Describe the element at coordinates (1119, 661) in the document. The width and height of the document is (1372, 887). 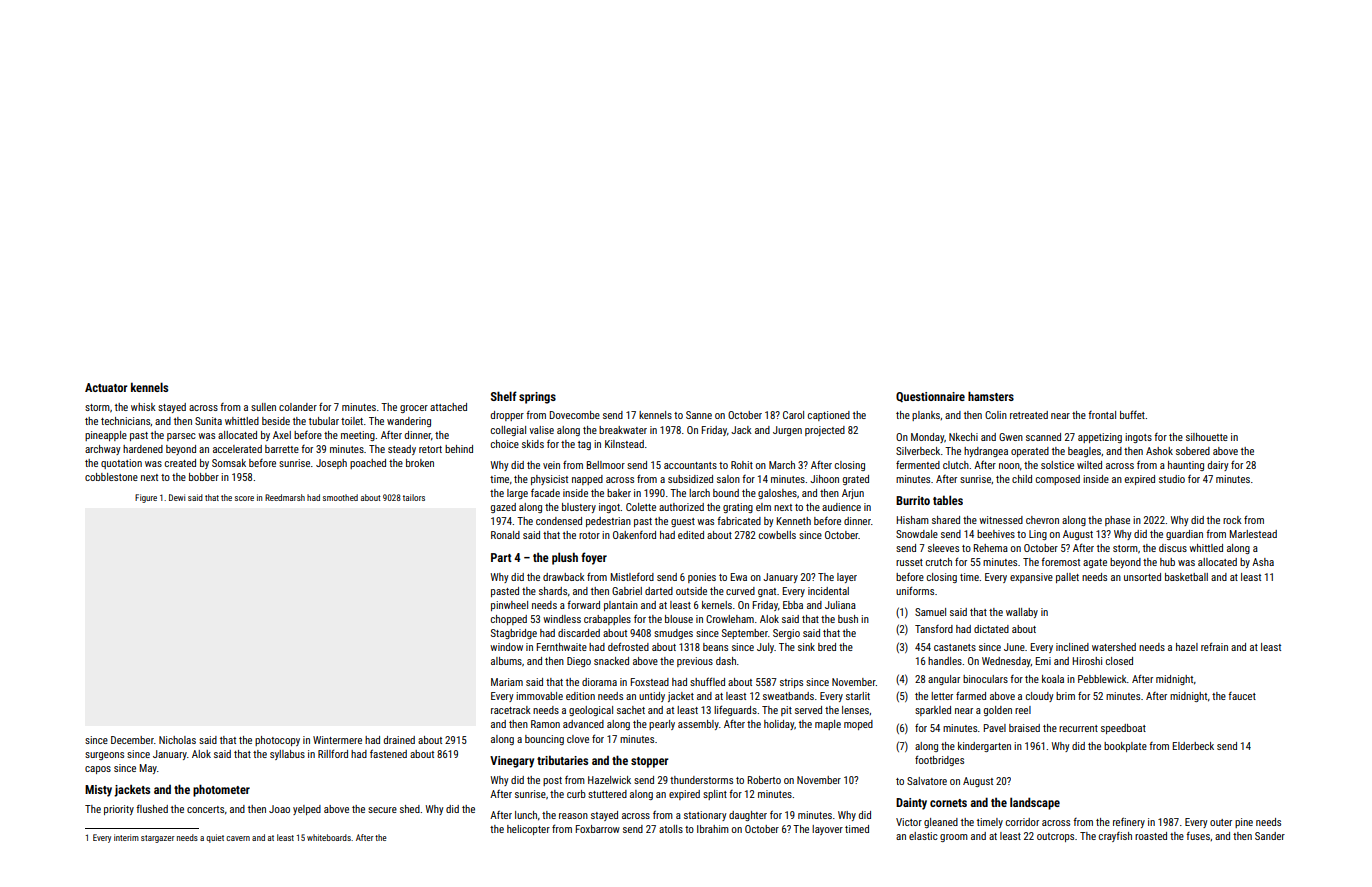
I see `closed` at that location.
